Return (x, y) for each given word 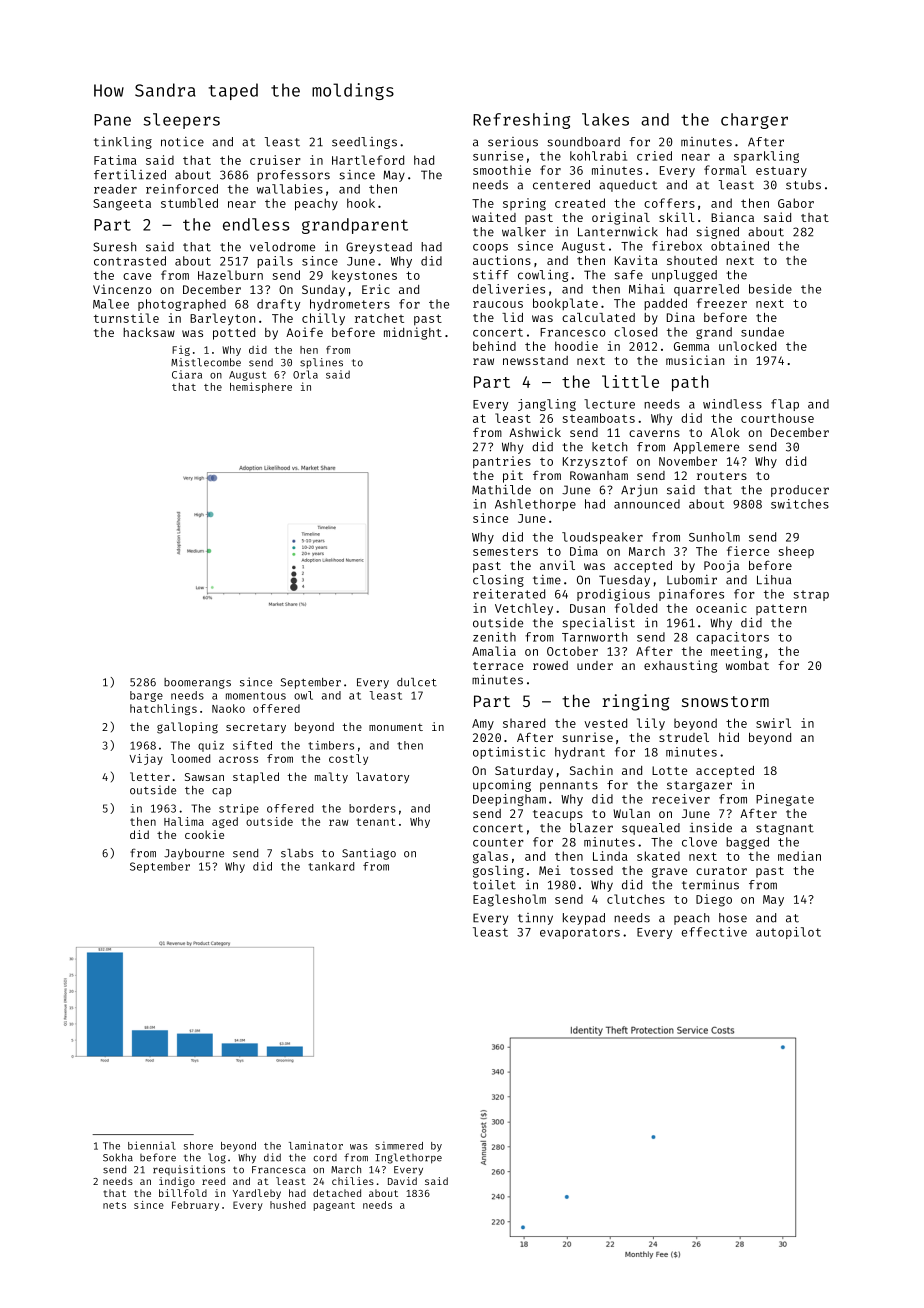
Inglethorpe (408, 1158)
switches (800, 504)
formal (725, 170)
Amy (483, 724)
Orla (305, 374)
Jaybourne (194, 854)
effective (714, 932)
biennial (152, 1145)
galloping (187, 728)
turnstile (126, 318)
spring (524, 204)
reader (115, 189)
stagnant (785, 829)
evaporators (580, 933)
